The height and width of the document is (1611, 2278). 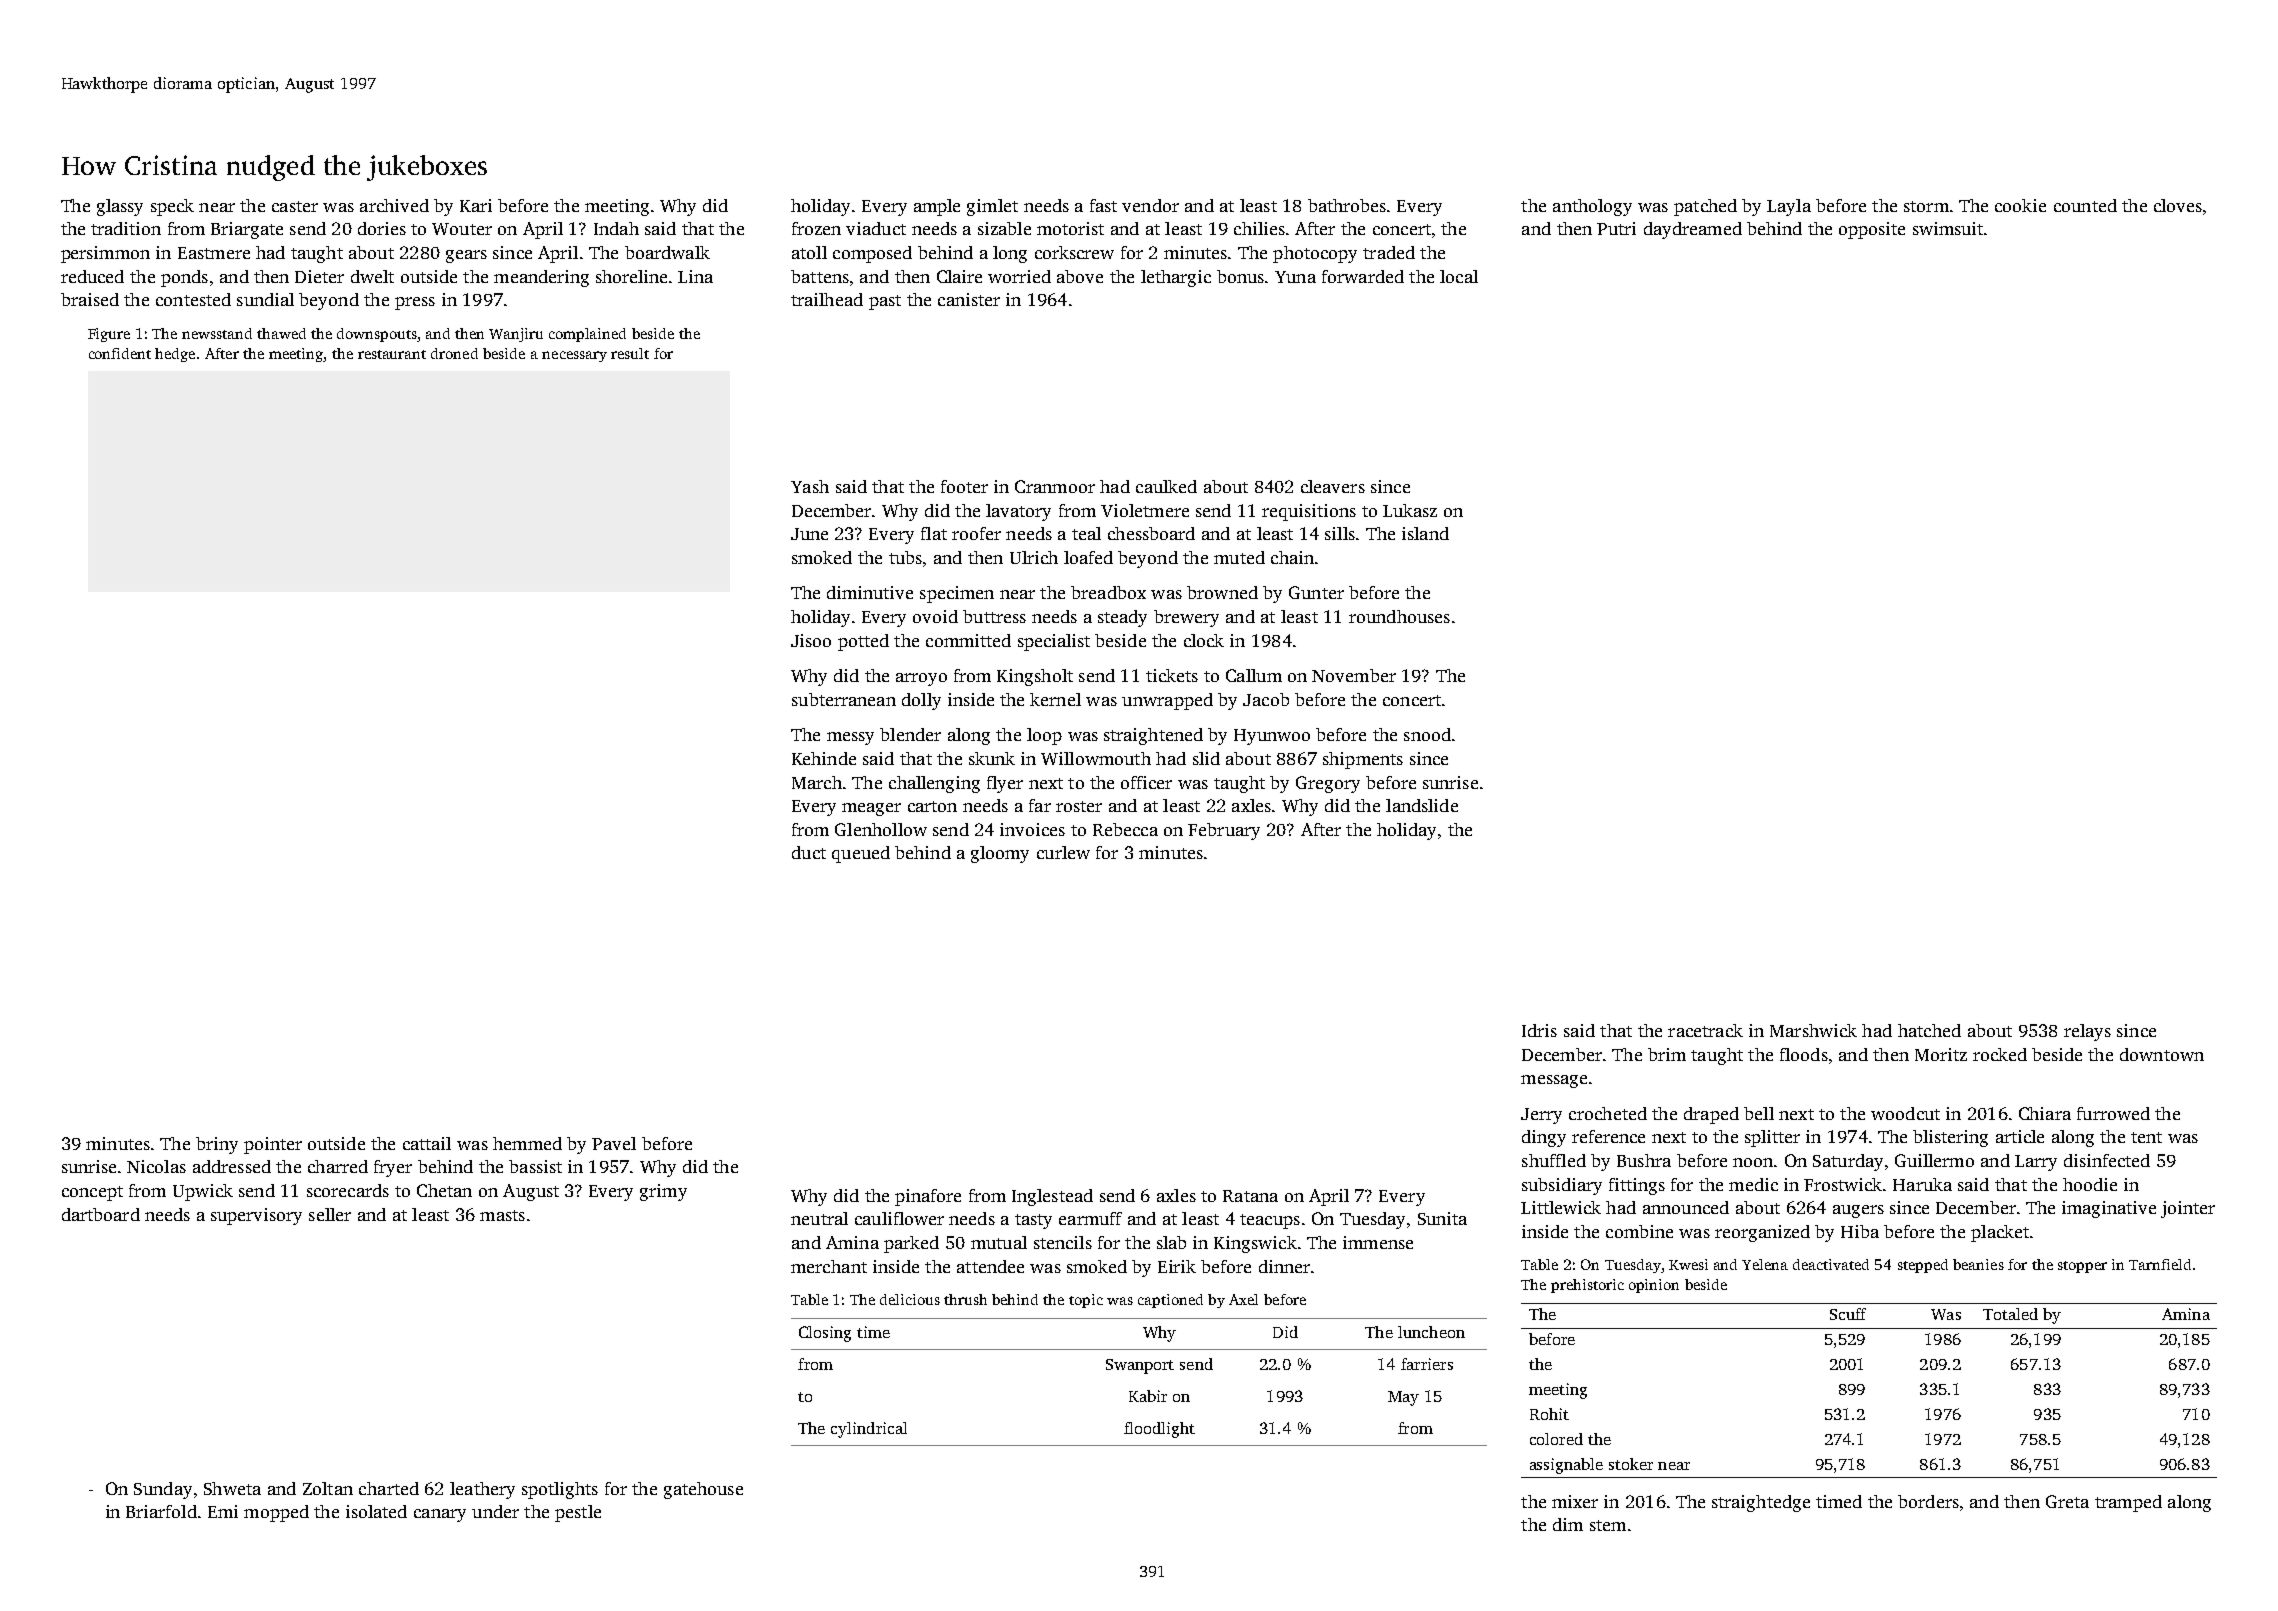 I want to click on canary, so click(x=440, y=1515).
